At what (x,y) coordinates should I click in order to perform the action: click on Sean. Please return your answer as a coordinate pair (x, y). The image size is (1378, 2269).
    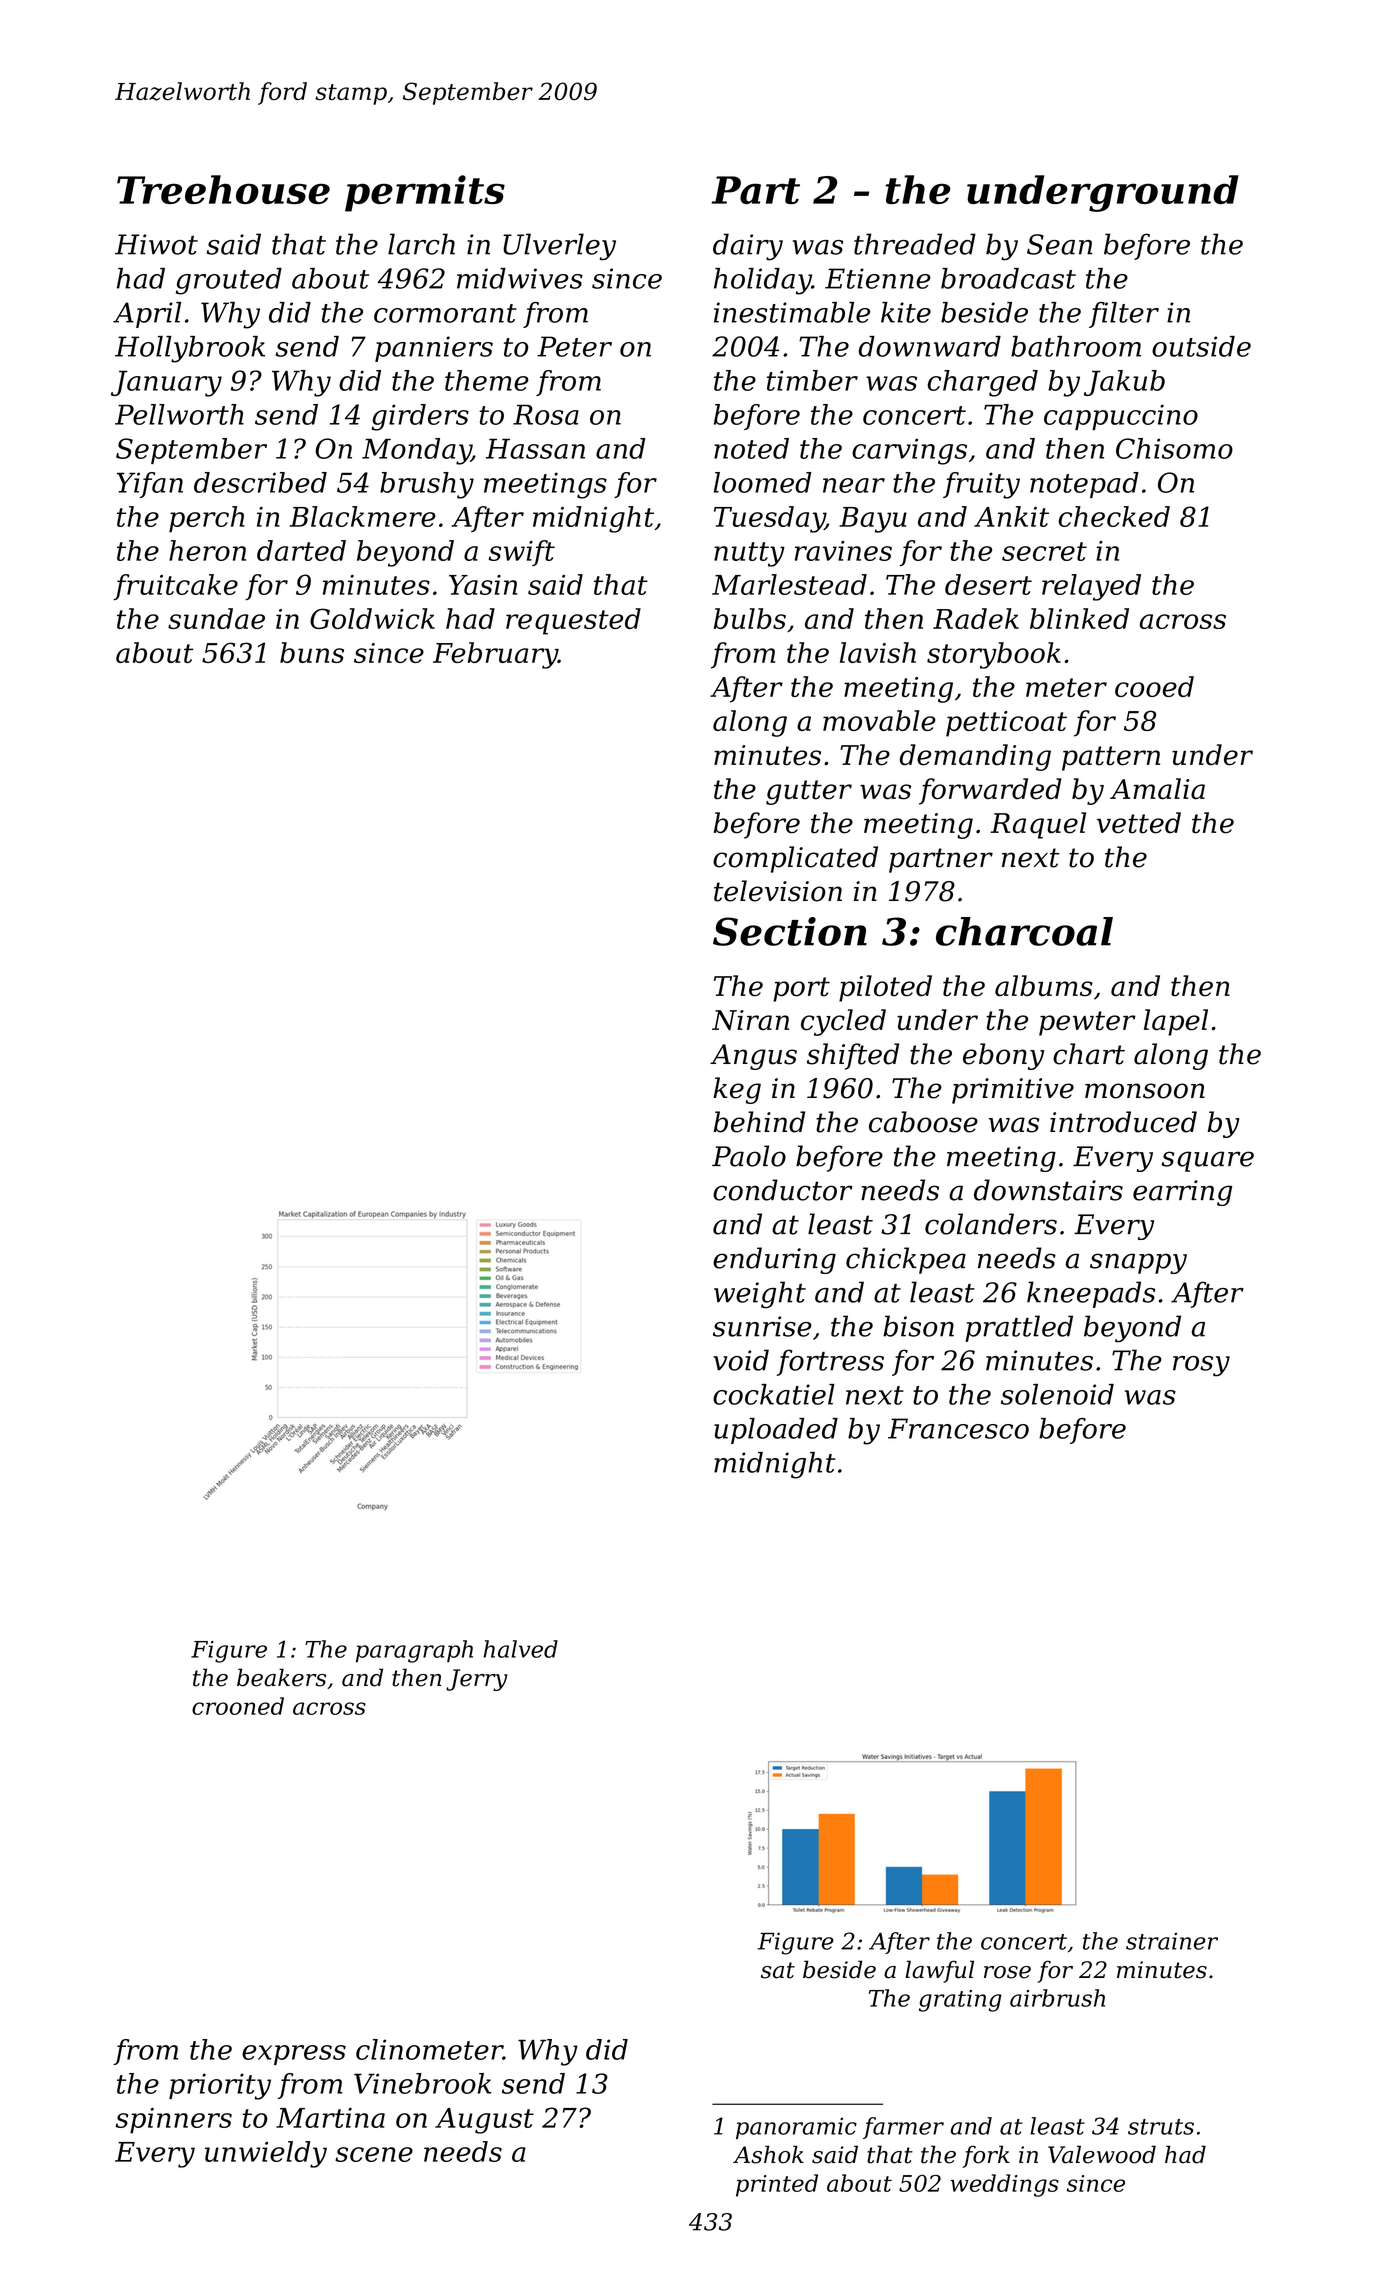
    Looking at the image, I should click on (1060, 244).
